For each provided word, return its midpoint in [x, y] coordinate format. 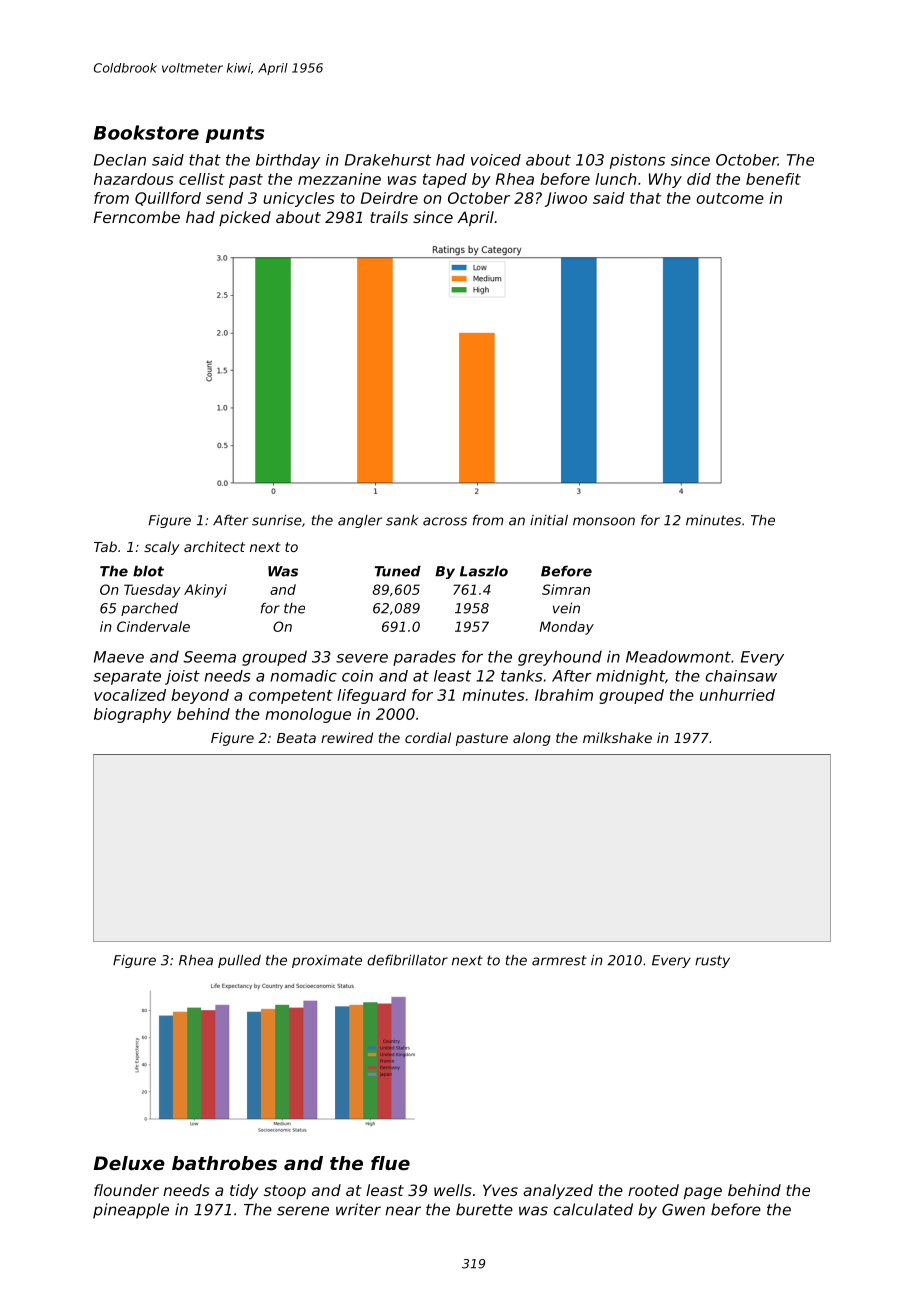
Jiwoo [566, 199]
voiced [496, 160]
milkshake [617, 737]
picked [245, 218]
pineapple [131, 1211]
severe [362, 658]
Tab [105, 546]
